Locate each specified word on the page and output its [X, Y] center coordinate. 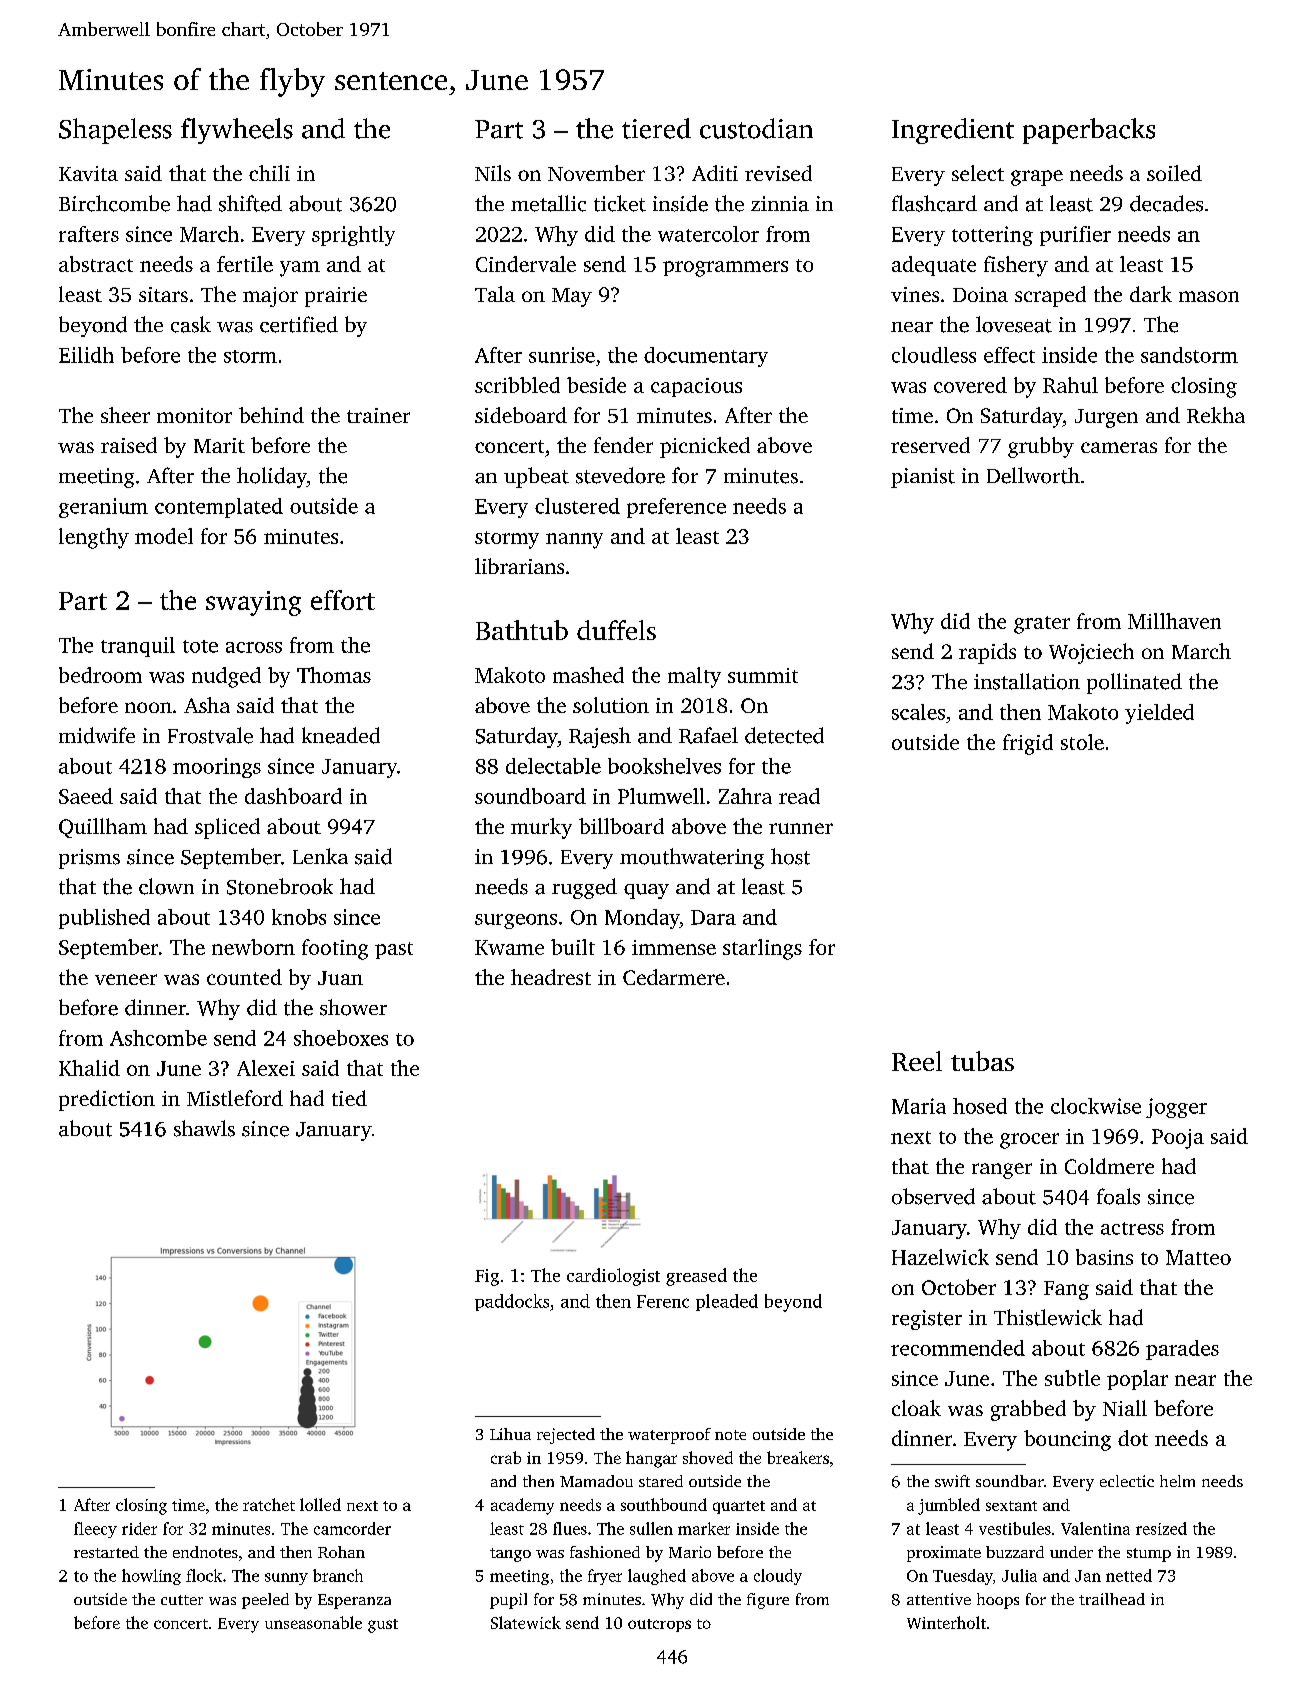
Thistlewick [1048, 1317]
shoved [708, 1457]
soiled [1174, 173]
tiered [656, 128]
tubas [982, 1061]
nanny [574, 541]
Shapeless [115, 131]
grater [1042, 625]
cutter [182, 1600]
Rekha [1216, 415]
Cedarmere [674, 977]
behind [271, 415]
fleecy [95, 1530]
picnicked [705, 447]
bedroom [100, 675]
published [104, 919]
